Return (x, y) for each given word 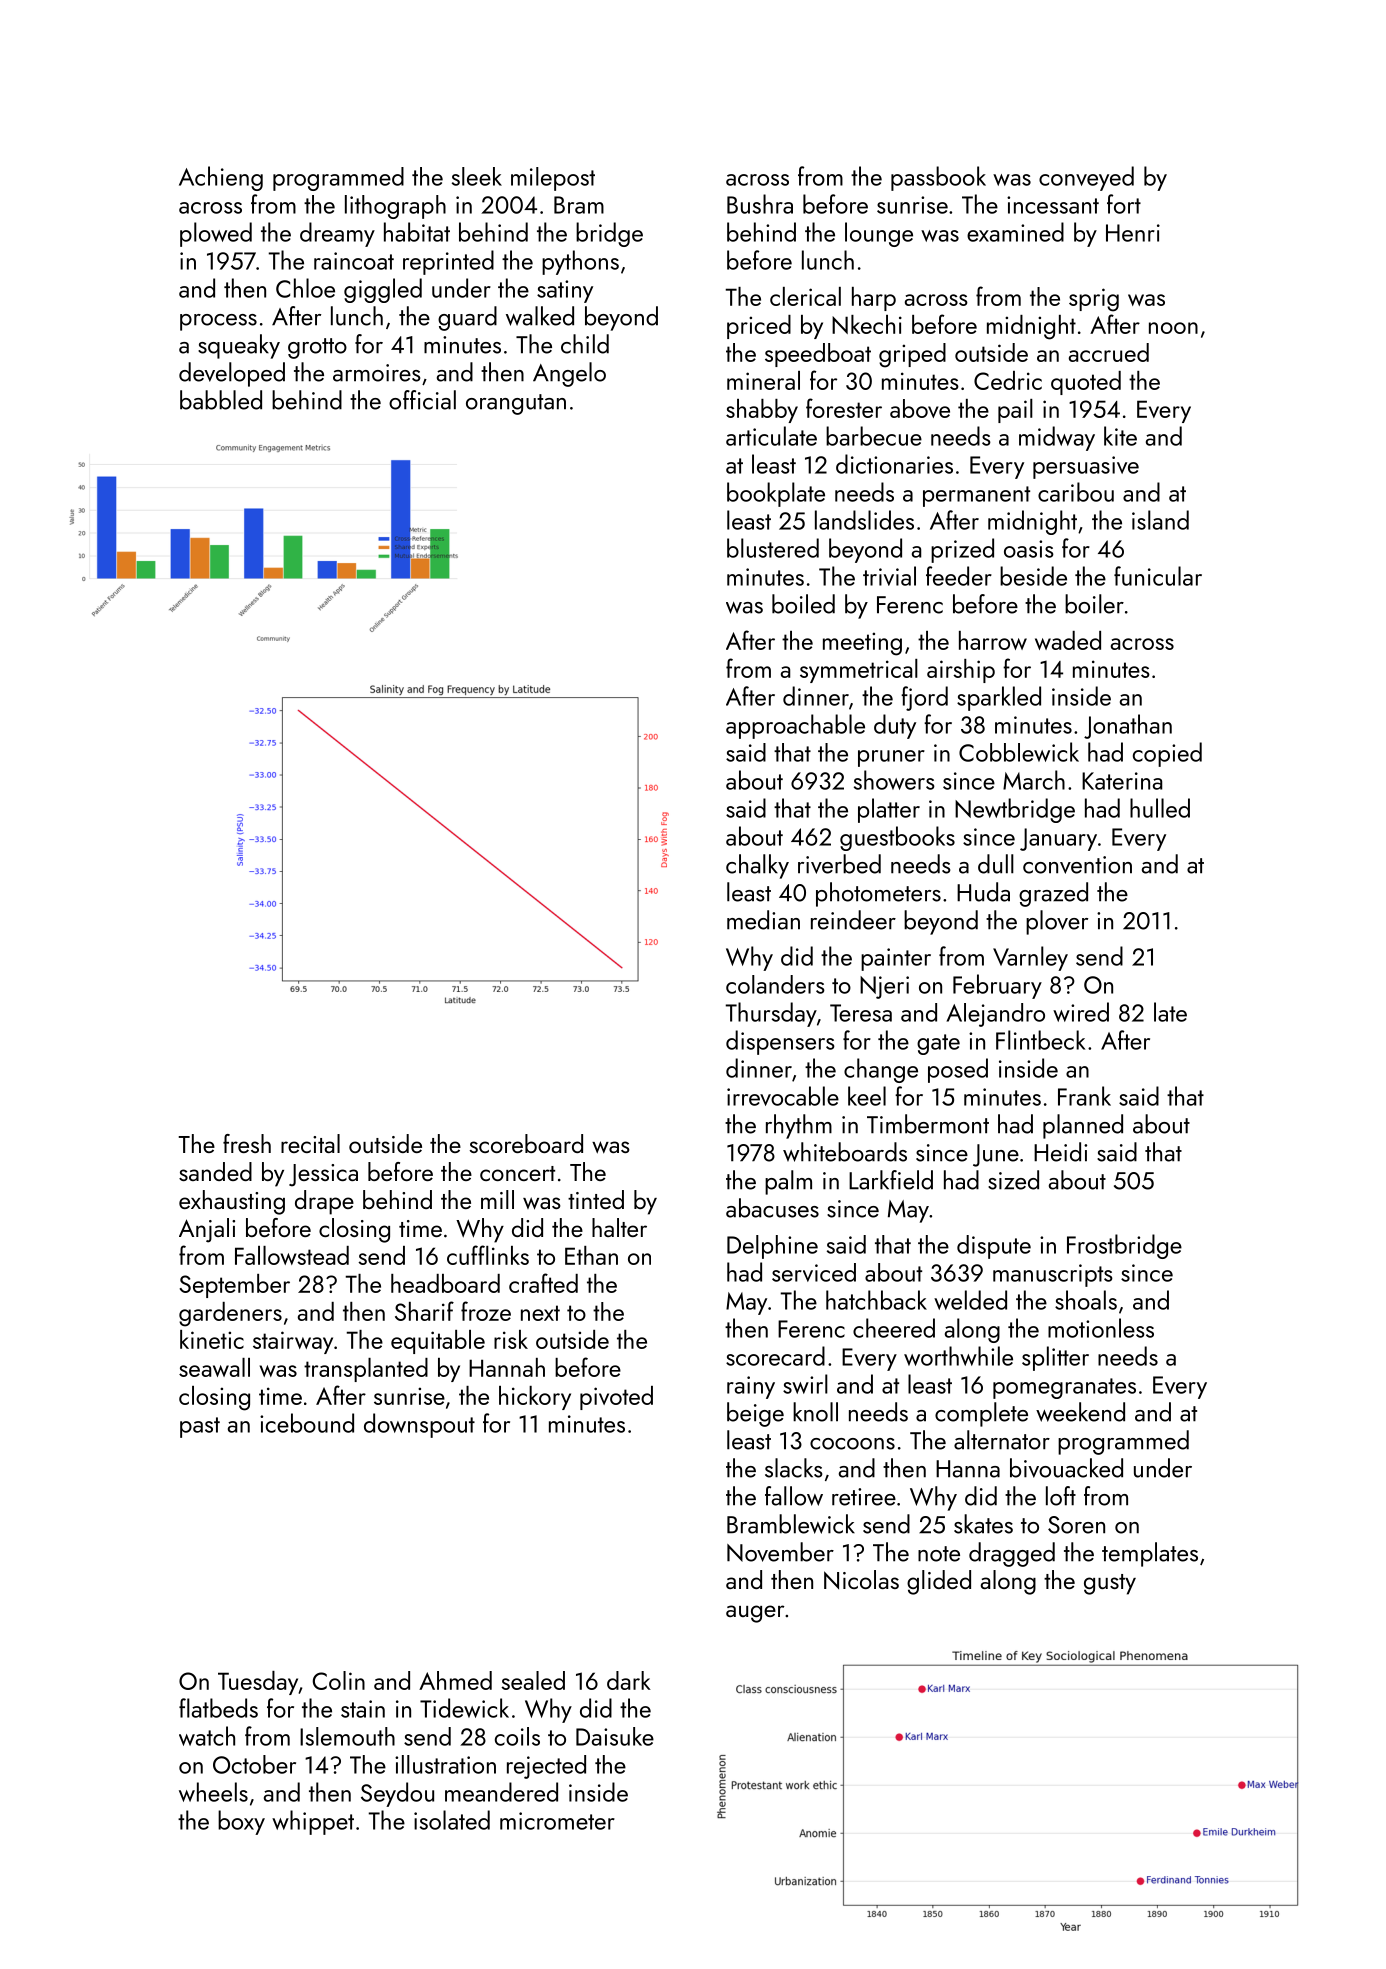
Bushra (760, 204)
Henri (1133, 233)
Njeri (884, 987)
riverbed (839, 864)
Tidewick (464, 1708)
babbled (221, 400)
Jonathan (1128, 726)
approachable (795, 726)
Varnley (1030, 958)
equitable (438, 1342)
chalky (757, 866)
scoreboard (526, 1143)
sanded (215, 1171)
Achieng (221, 178)
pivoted (616, 1398)
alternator (1002, 1440)
